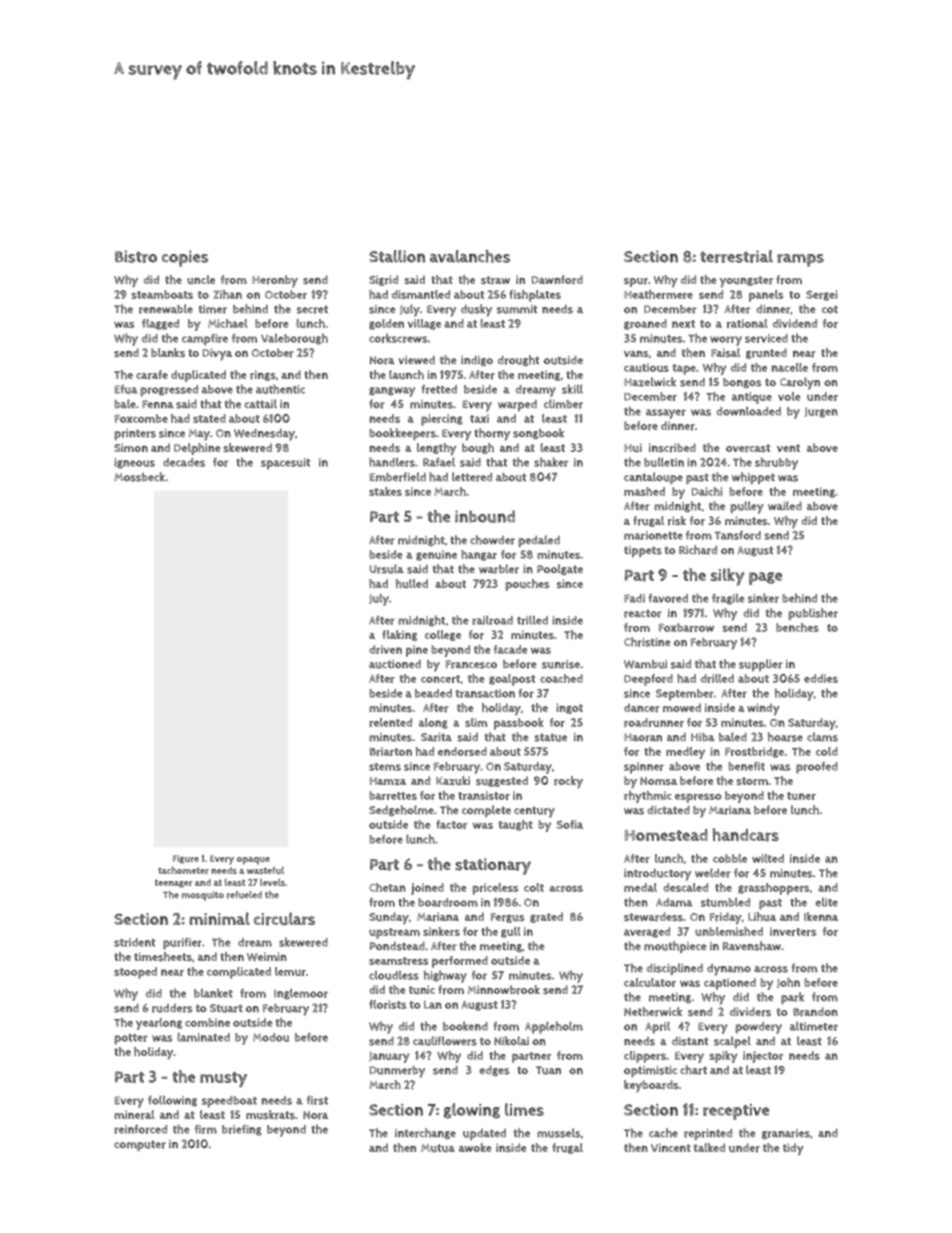  What do you see at coordinates (658, 294) in the page?
I see `Heathermere` at bounding box center [658, 294].
